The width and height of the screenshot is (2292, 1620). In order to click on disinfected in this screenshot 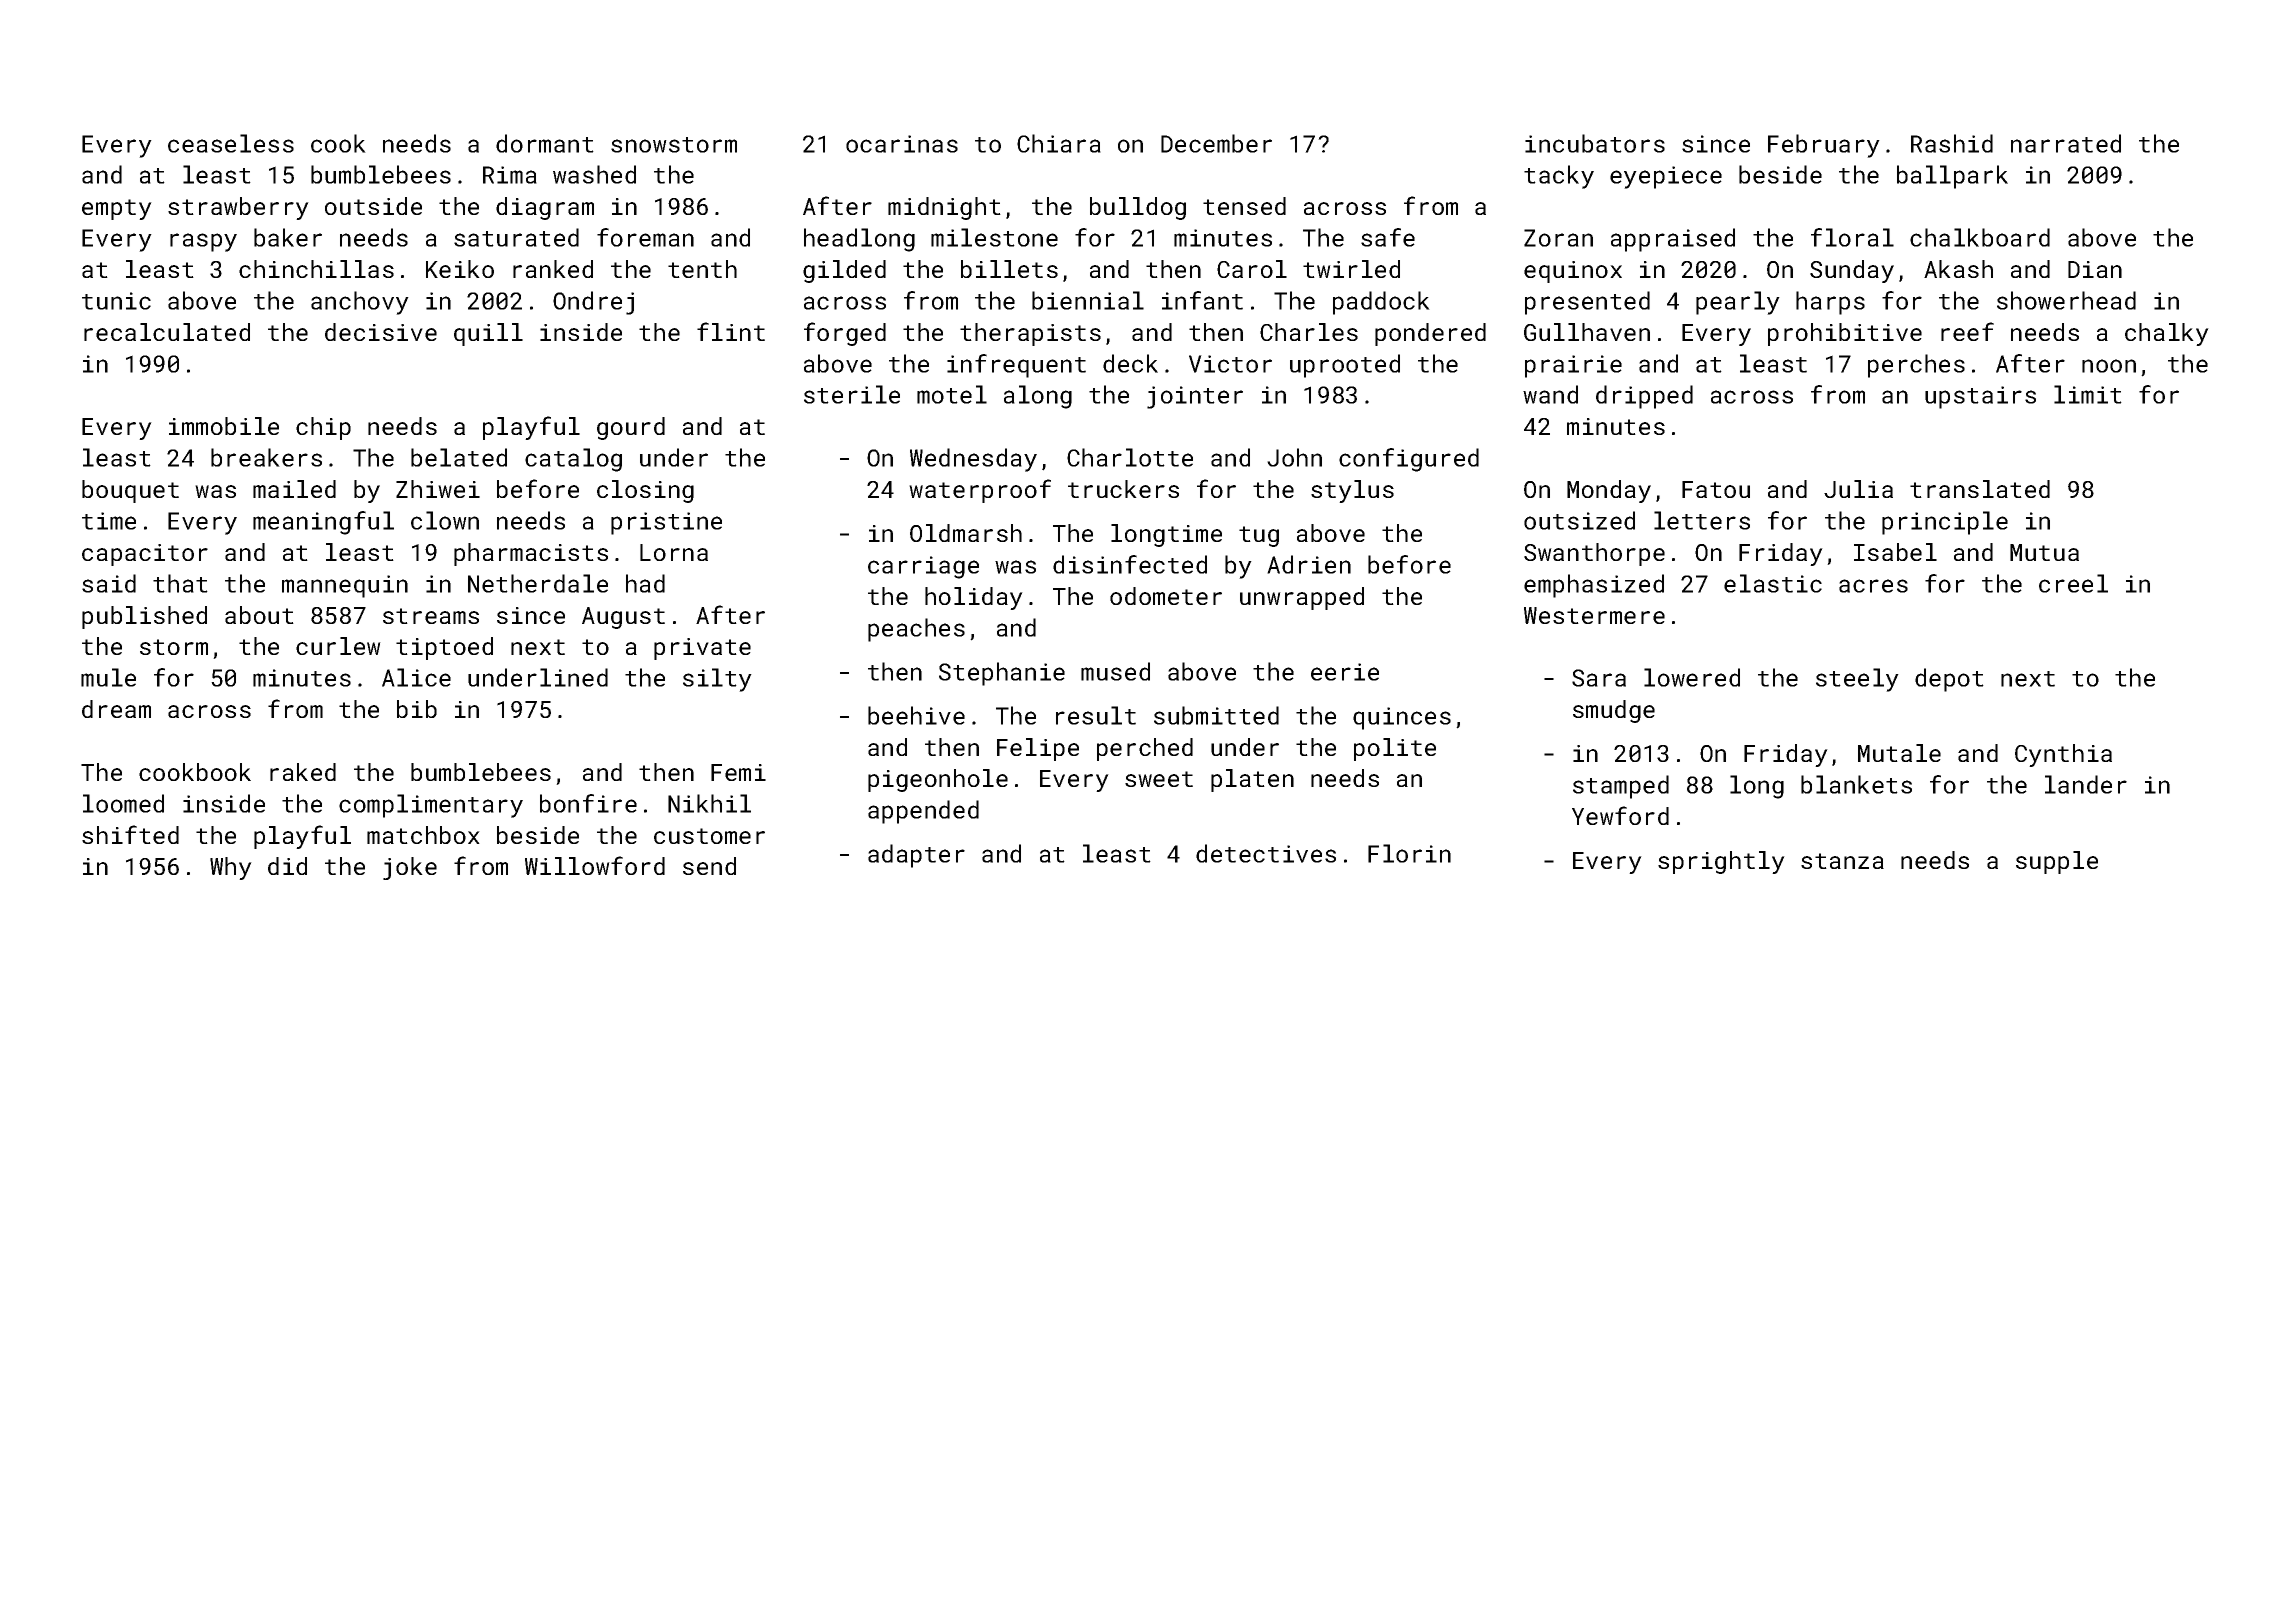, I will do `click(1130, 564)`.
